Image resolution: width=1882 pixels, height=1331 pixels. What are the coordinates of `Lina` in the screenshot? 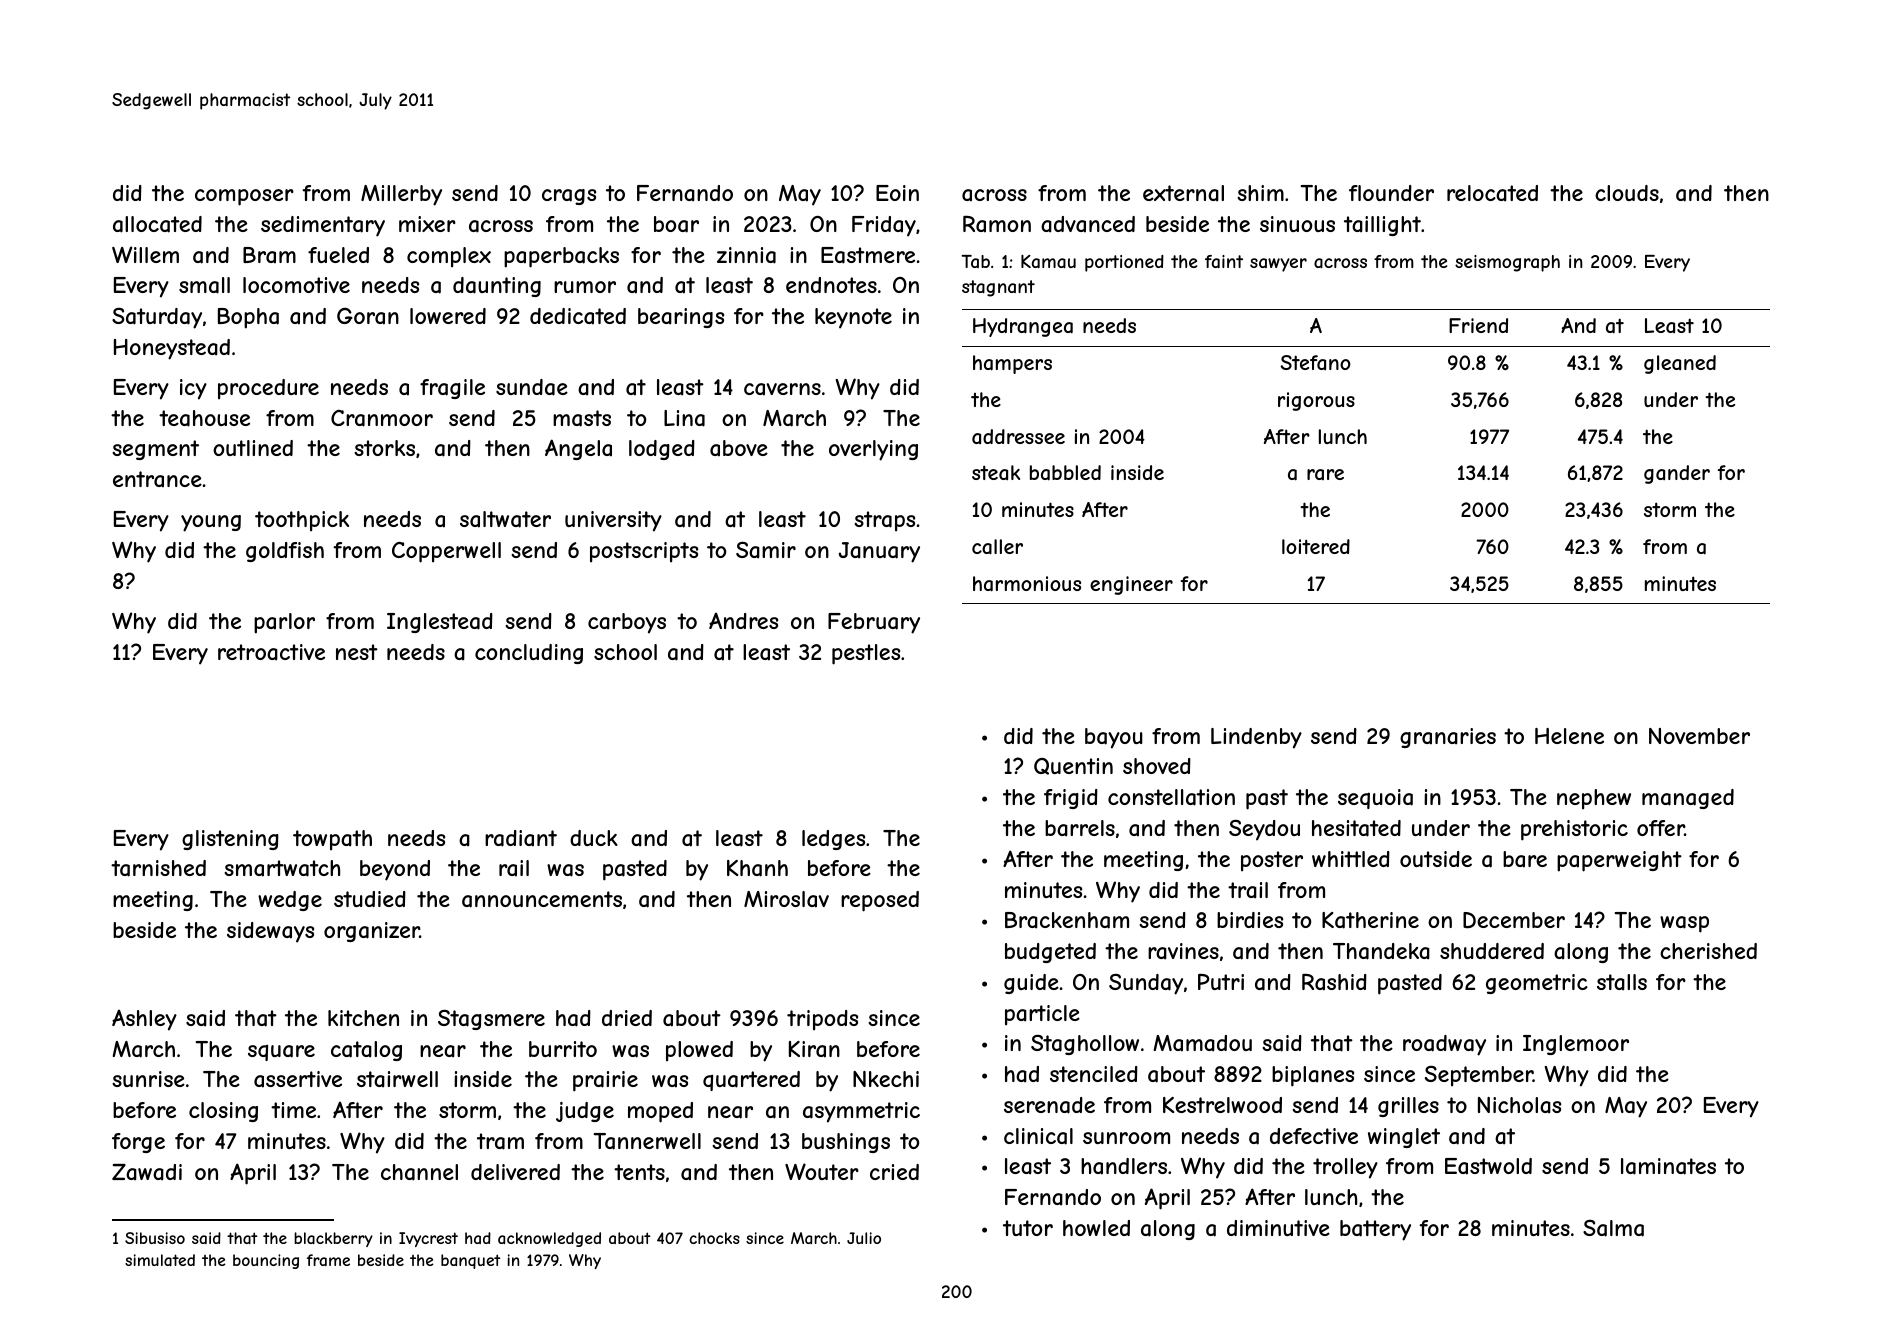 It's located at (684, 418).
